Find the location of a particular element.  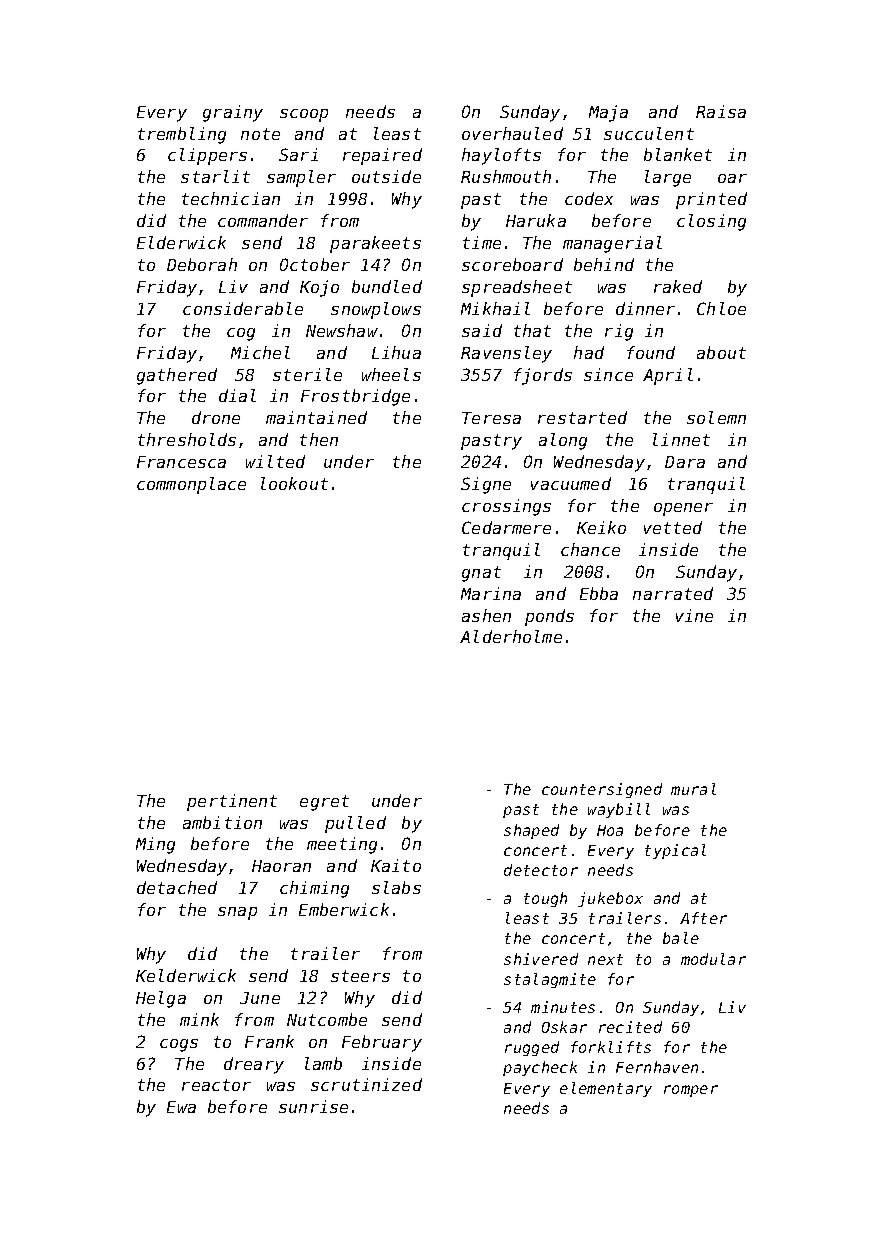

ashen is located at coordinates (486, 615).
